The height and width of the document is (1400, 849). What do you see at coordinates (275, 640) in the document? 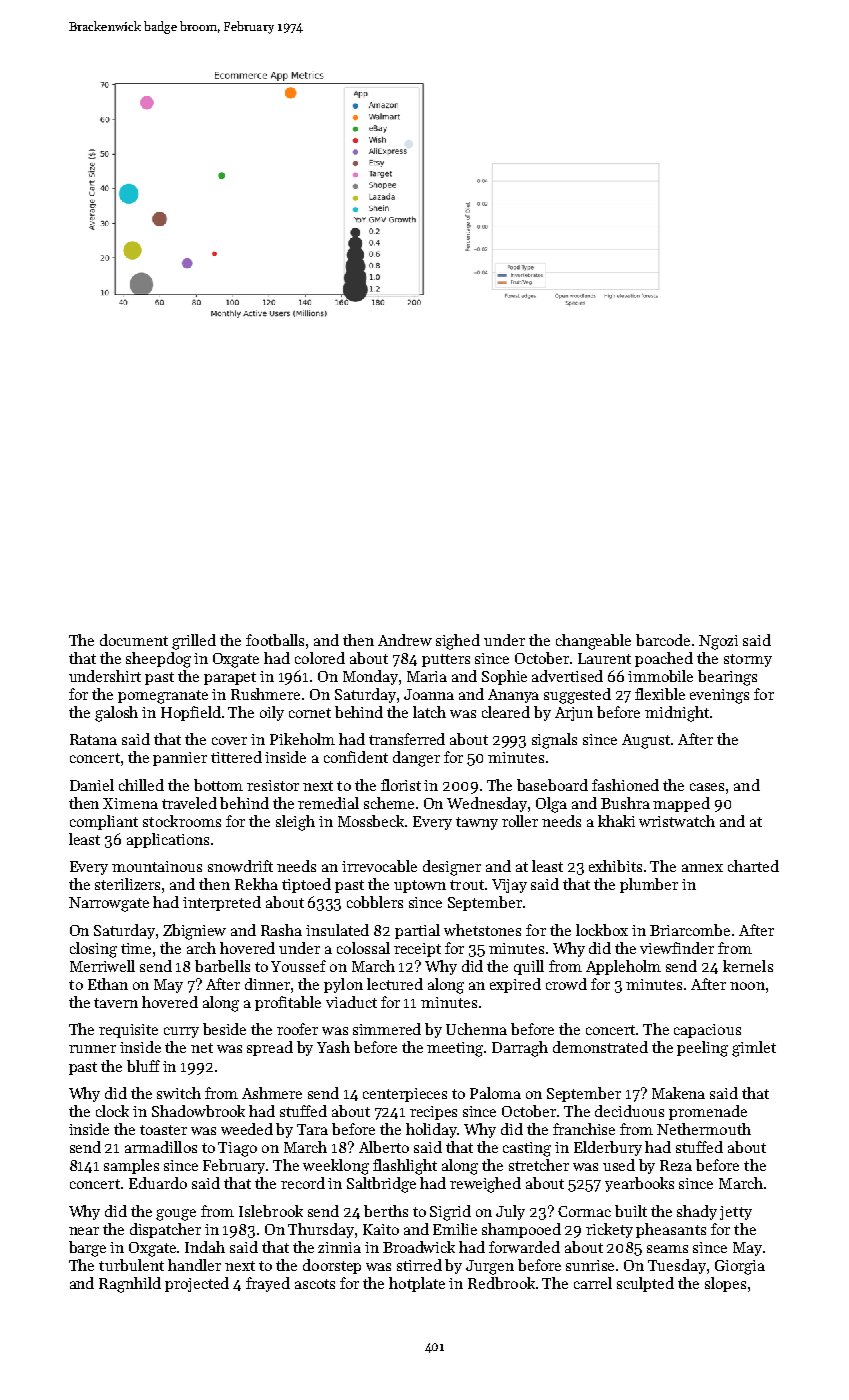
I see `footballs` at bounding box center [275, 640].
